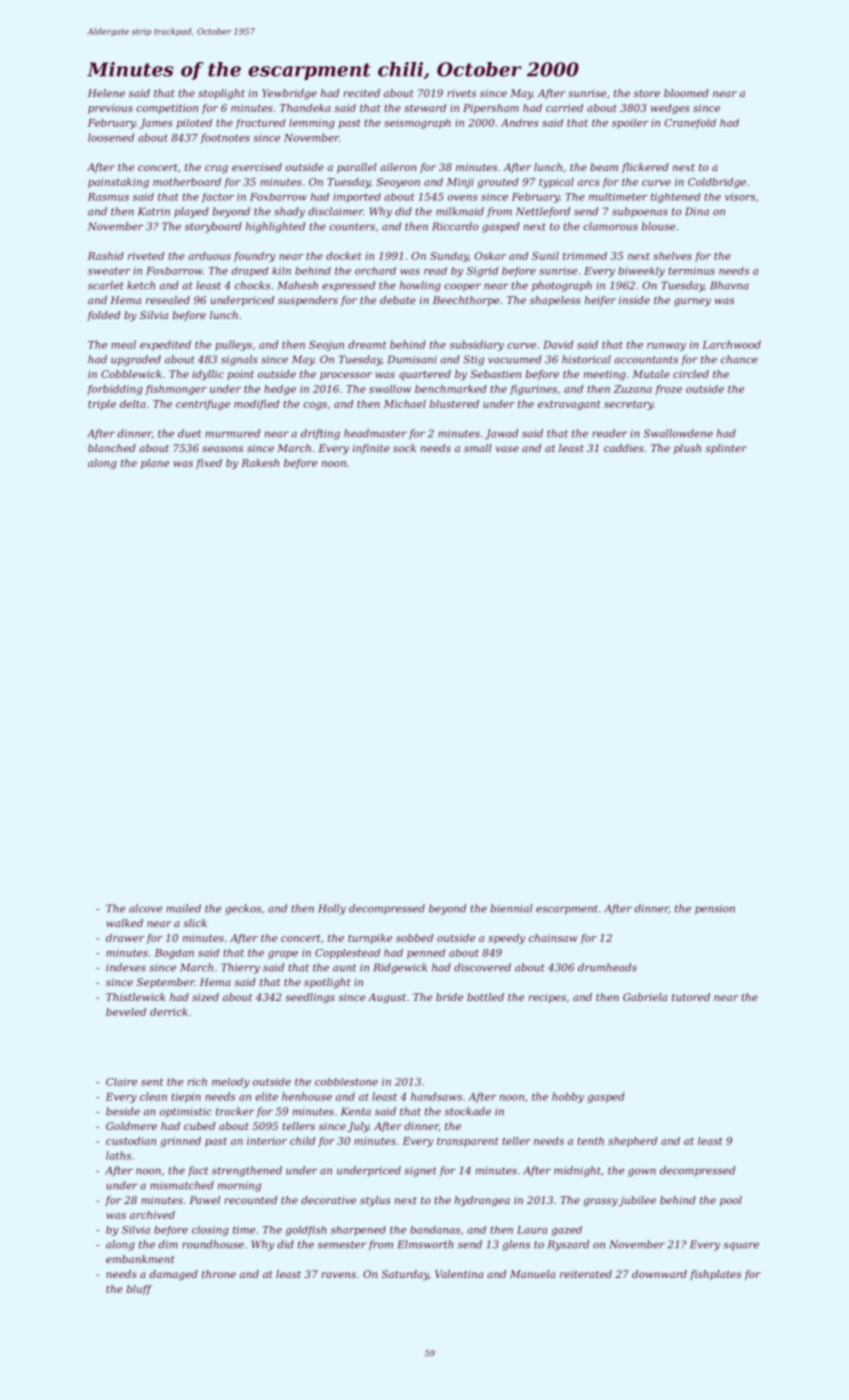 The image size is (849, 1400). What do you see at coordinates (145, 908) in the page?
I see `alcove` at bounding box center [145, 908].
